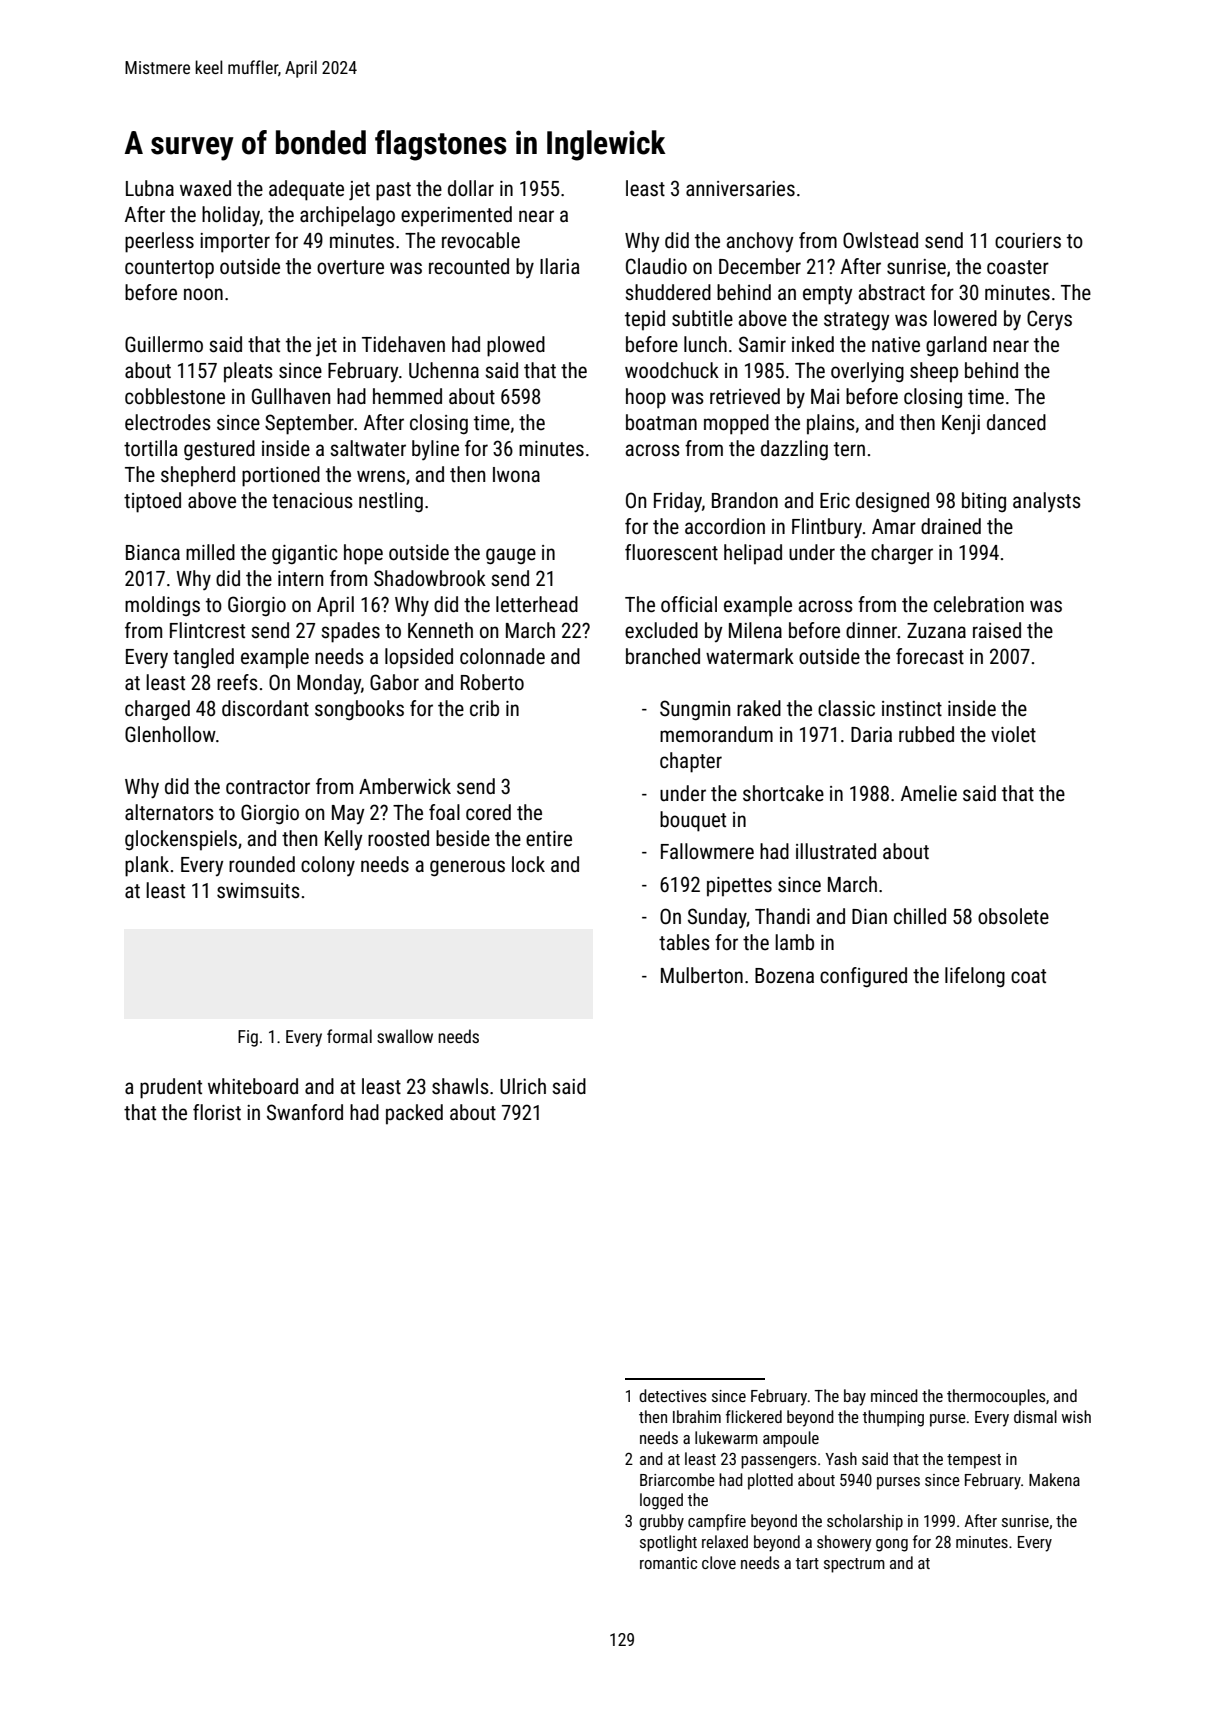  I want to click on Iwona, so click(516, 474).
